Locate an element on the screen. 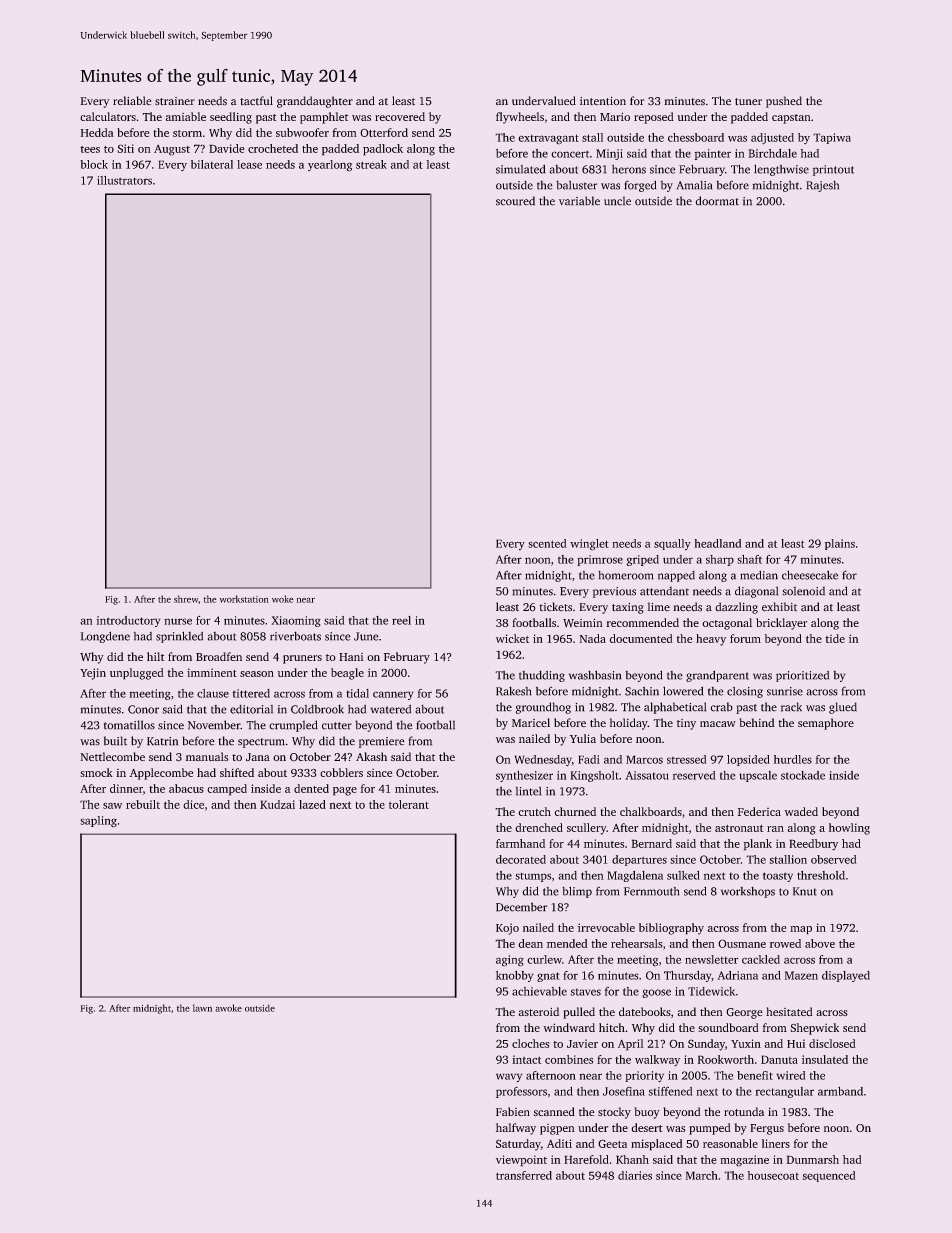 Image resolution: width=952 pixels, height=1233 pixels. viewpoint is located at coordinates (521, 1161).
